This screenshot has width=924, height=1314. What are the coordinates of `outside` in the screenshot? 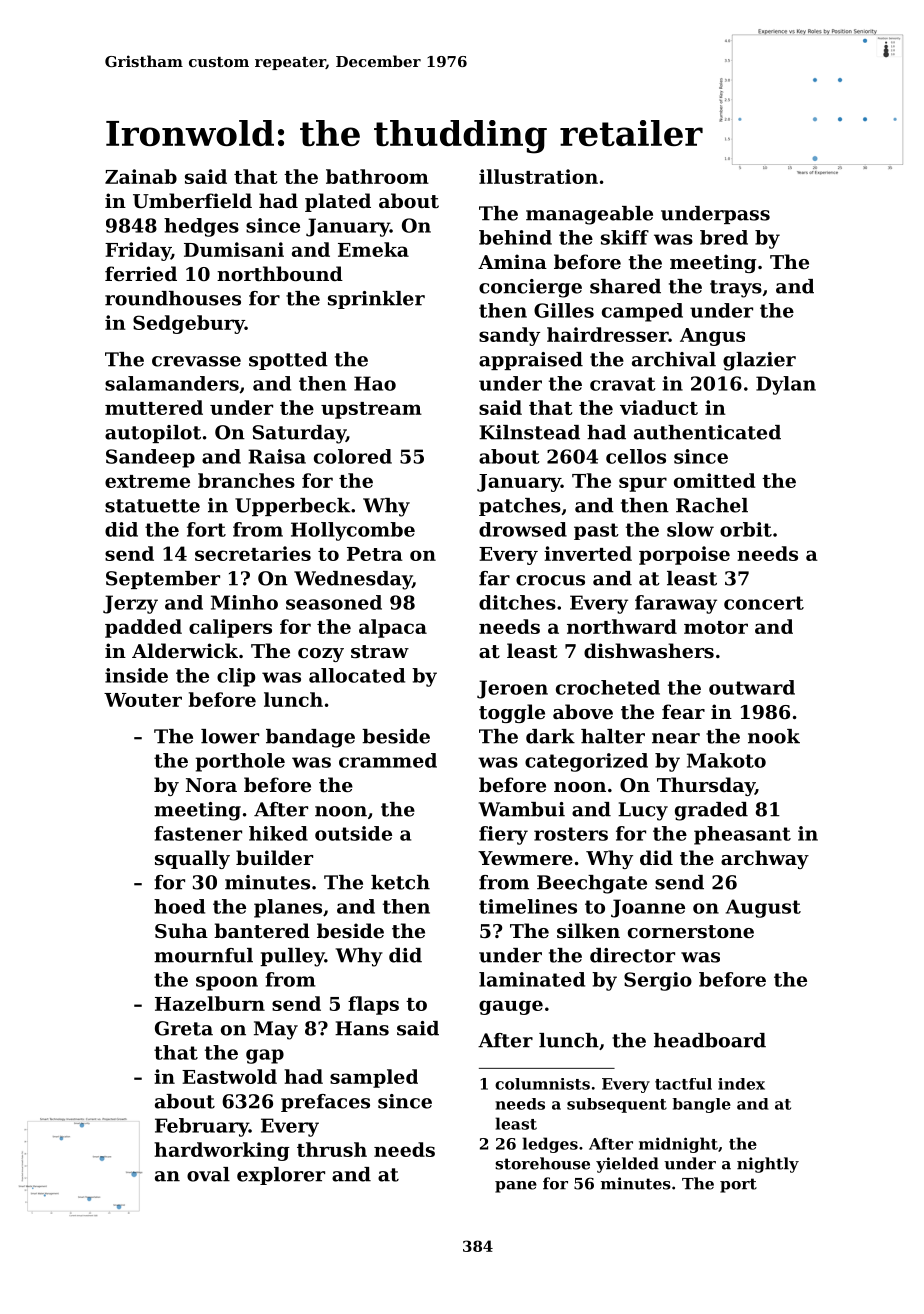 It's located at (353, 833).
